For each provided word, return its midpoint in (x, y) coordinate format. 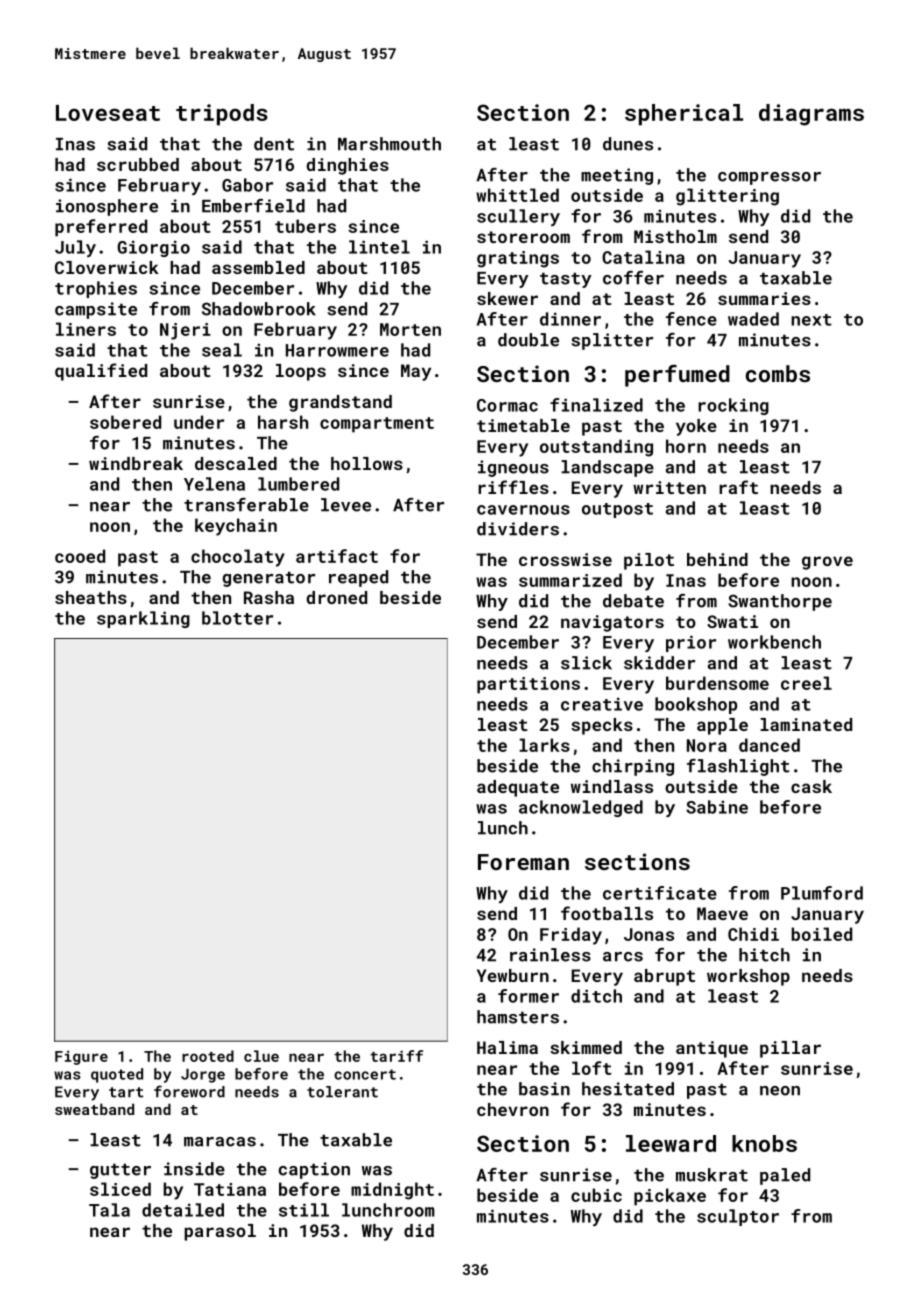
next (811, 320)
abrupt (664, 977)
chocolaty (238, 558)
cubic (596, 1195)
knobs (764, 1143)
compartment (377, 425)
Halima (507, 1047)
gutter (120, 1171)
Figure (81, 1058)
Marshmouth (389, 144)
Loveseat (108, 113)
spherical (684, 115)
